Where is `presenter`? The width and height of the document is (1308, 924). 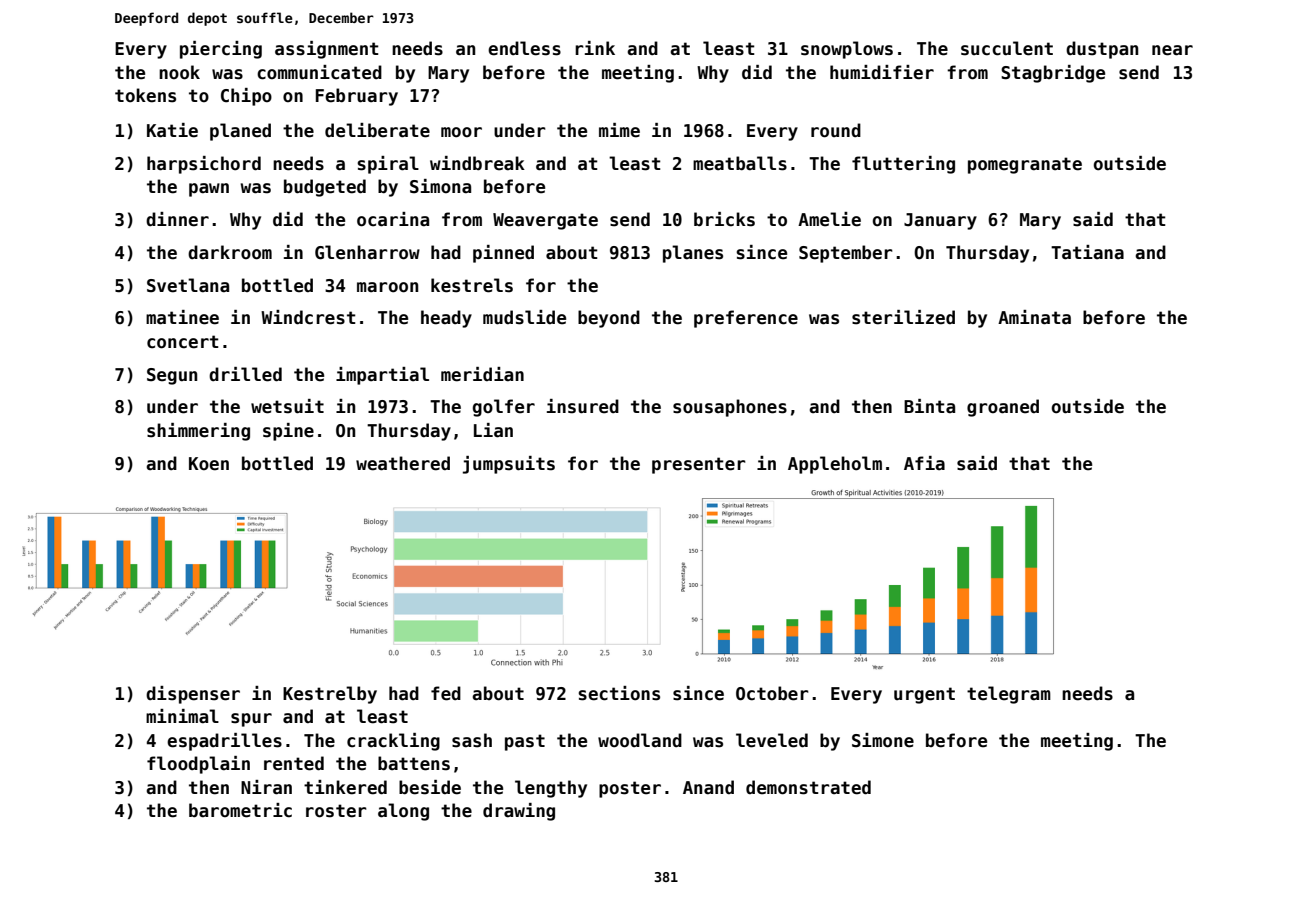 presenter is located at coordinates (699, 465).
